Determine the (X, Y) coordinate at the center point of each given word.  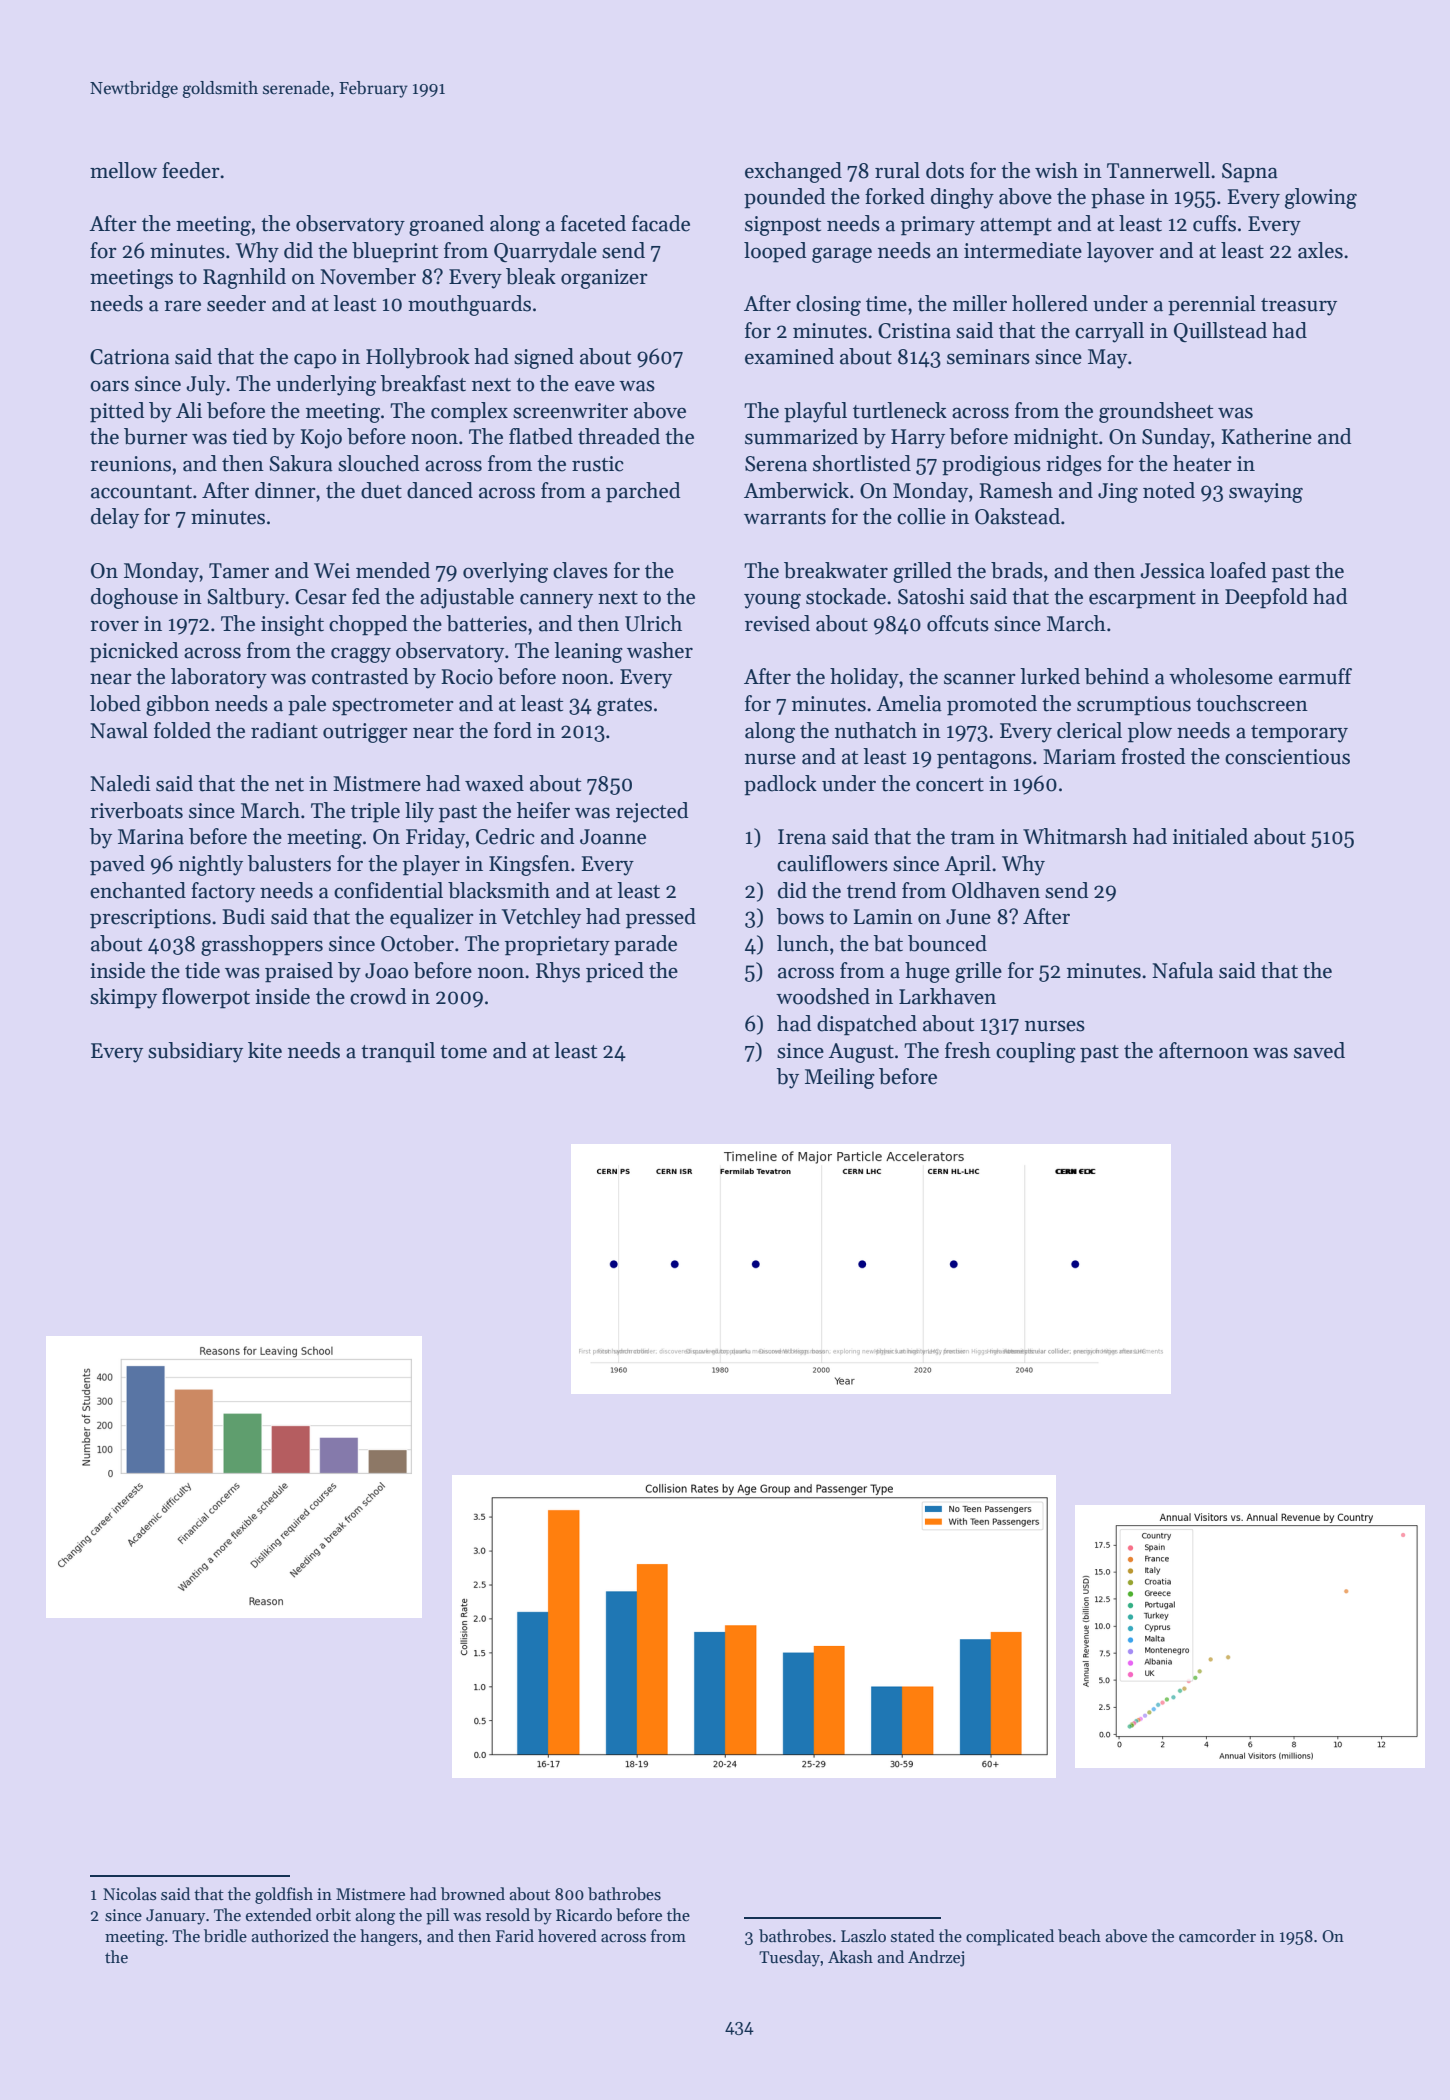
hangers (389, 1937)
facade (661, 223)
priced (615, 972)
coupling (1036, 1052)
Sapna (1250, 173)
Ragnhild (244, 278)
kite (265, 1050)
